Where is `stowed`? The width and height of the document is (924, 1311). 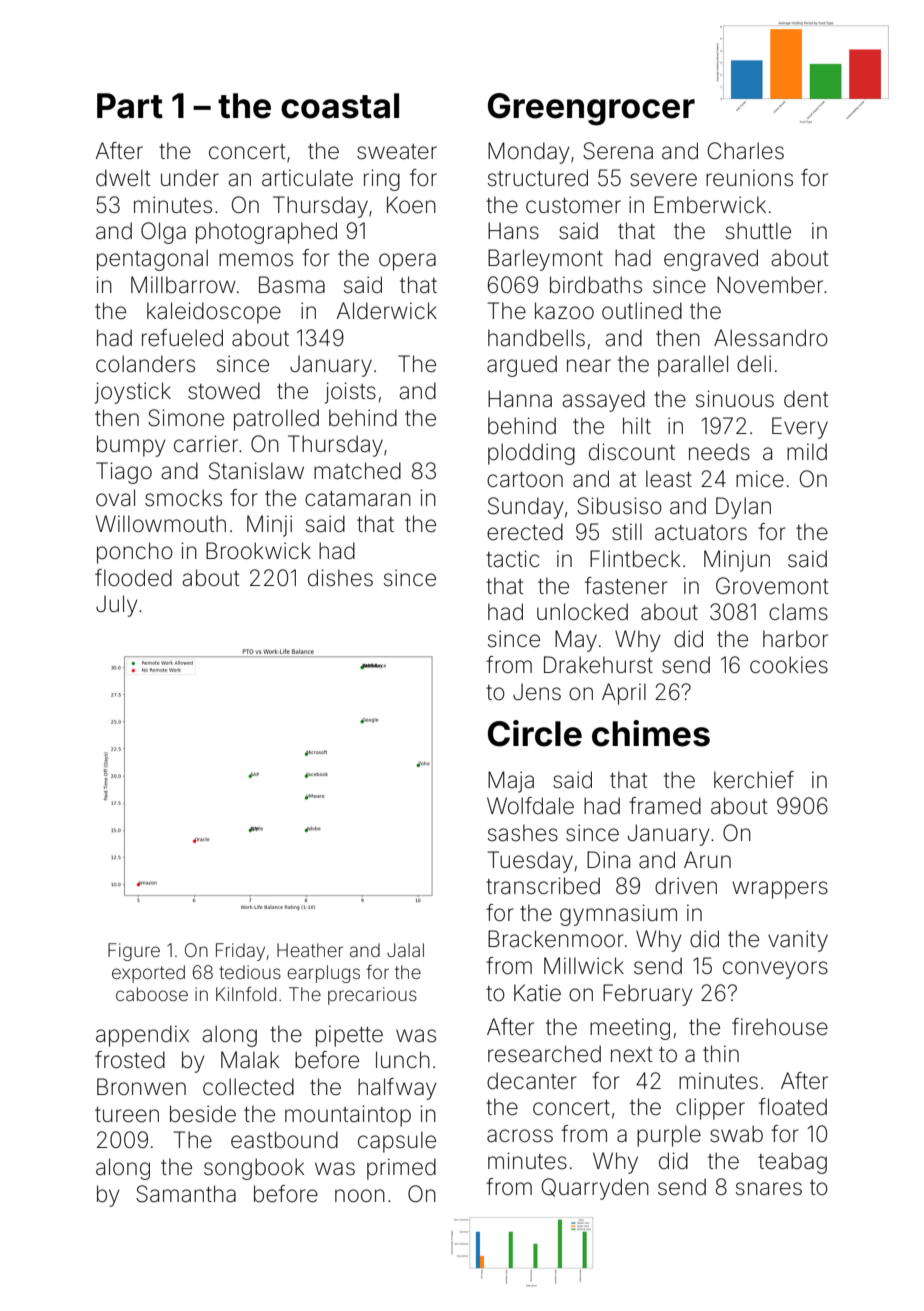 stowed is located at coordinates (224, 391).
